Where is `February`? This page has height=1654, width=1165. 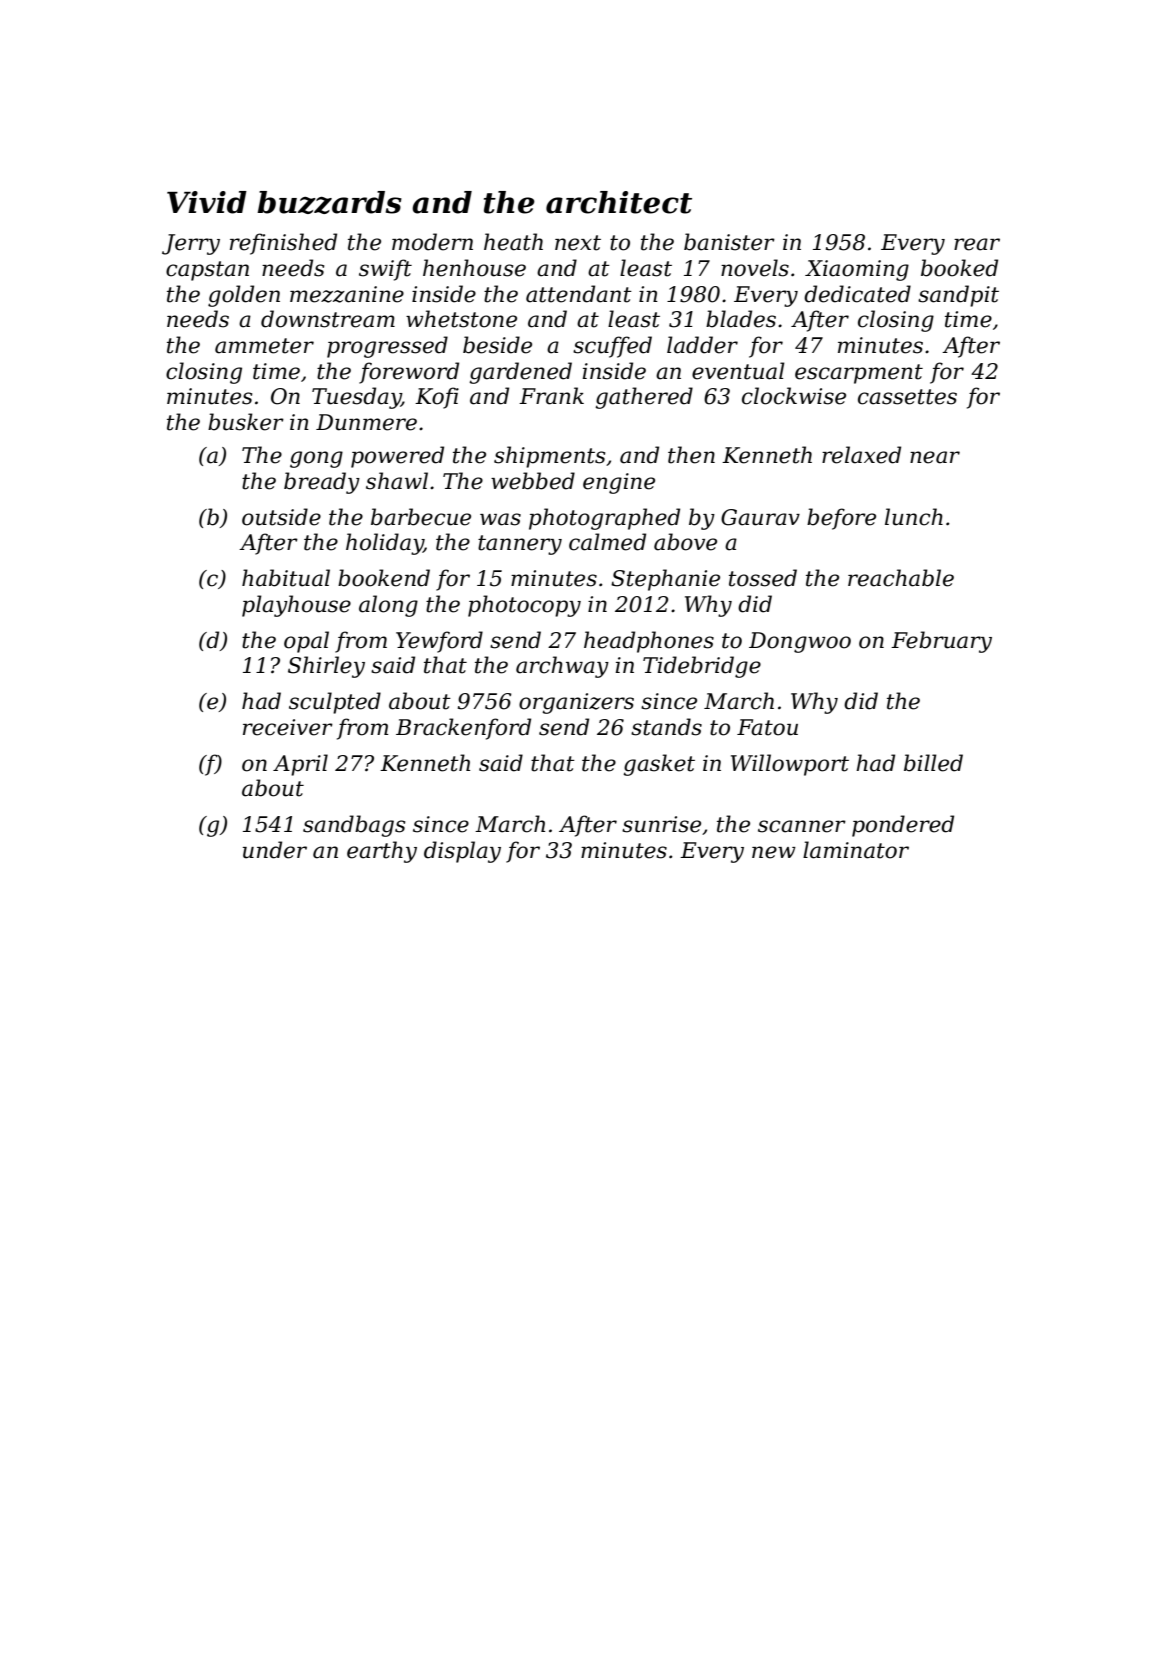 February is located at coordinates (941, 642).
